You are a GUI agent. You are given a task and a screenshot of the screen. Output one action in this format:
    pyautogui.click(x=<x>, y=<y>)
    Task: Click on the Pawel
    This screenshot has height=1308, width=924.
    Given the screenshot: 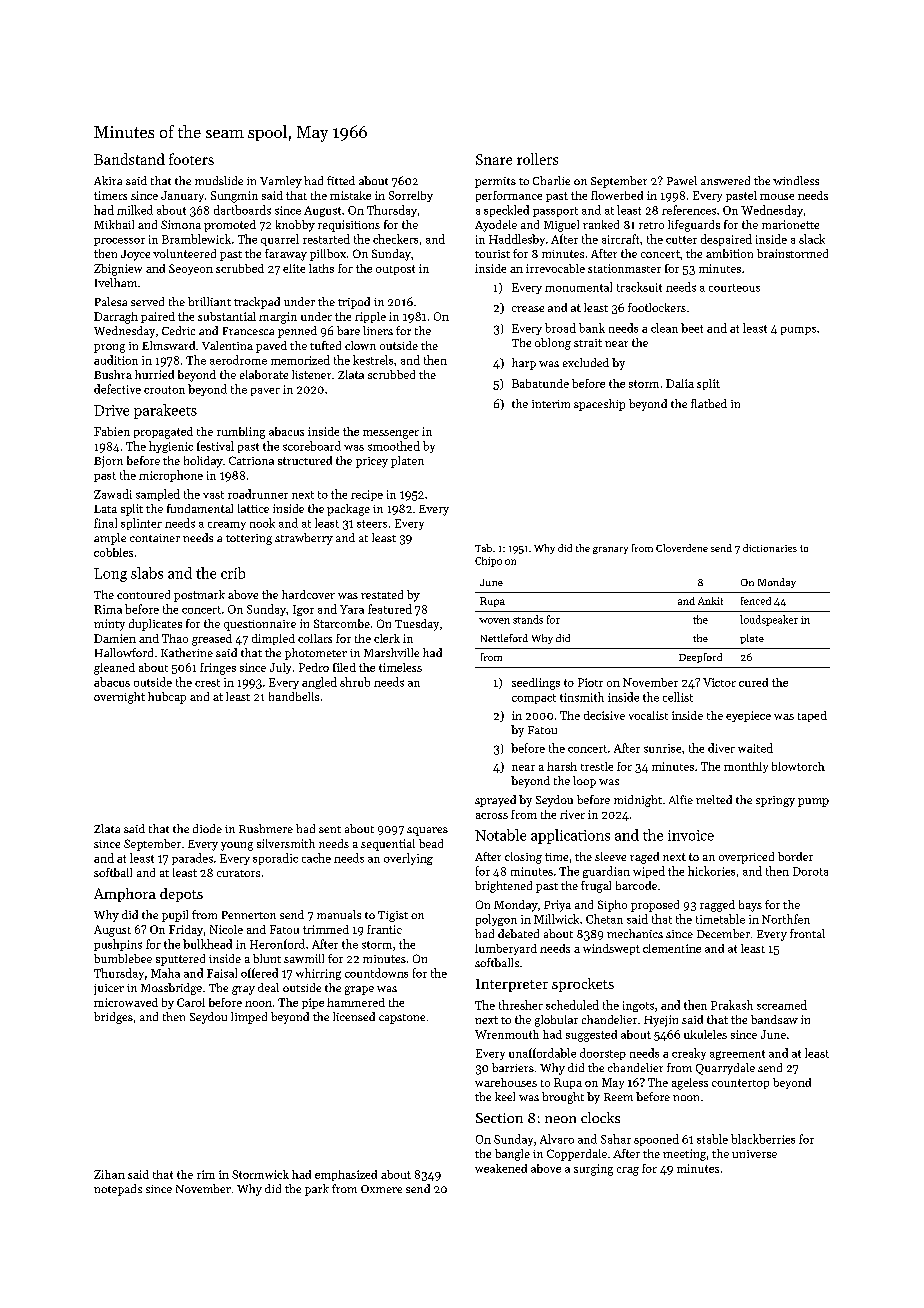 What is the action you would take?
    pyautogui.click(x=682, y=180)
